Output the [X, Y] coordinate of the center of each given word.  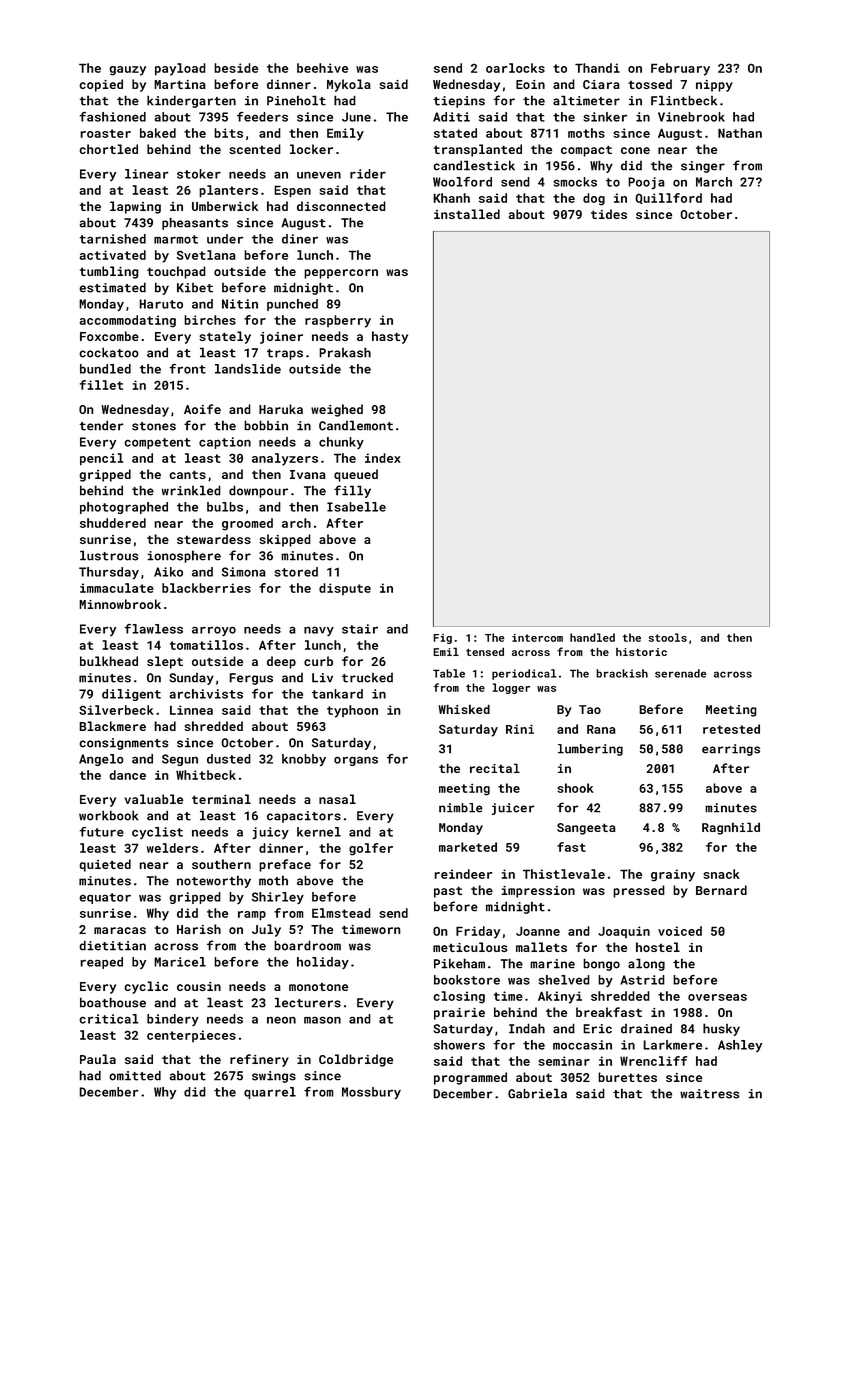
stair [360, 629]
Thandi [597, 68]
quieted [105, 865]
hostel [658, 947]
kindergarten [191, 101]
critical [109, 1019]
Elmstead [341, 913]
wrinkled [191, 490]
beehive [322, 68]
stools [668, 637]
